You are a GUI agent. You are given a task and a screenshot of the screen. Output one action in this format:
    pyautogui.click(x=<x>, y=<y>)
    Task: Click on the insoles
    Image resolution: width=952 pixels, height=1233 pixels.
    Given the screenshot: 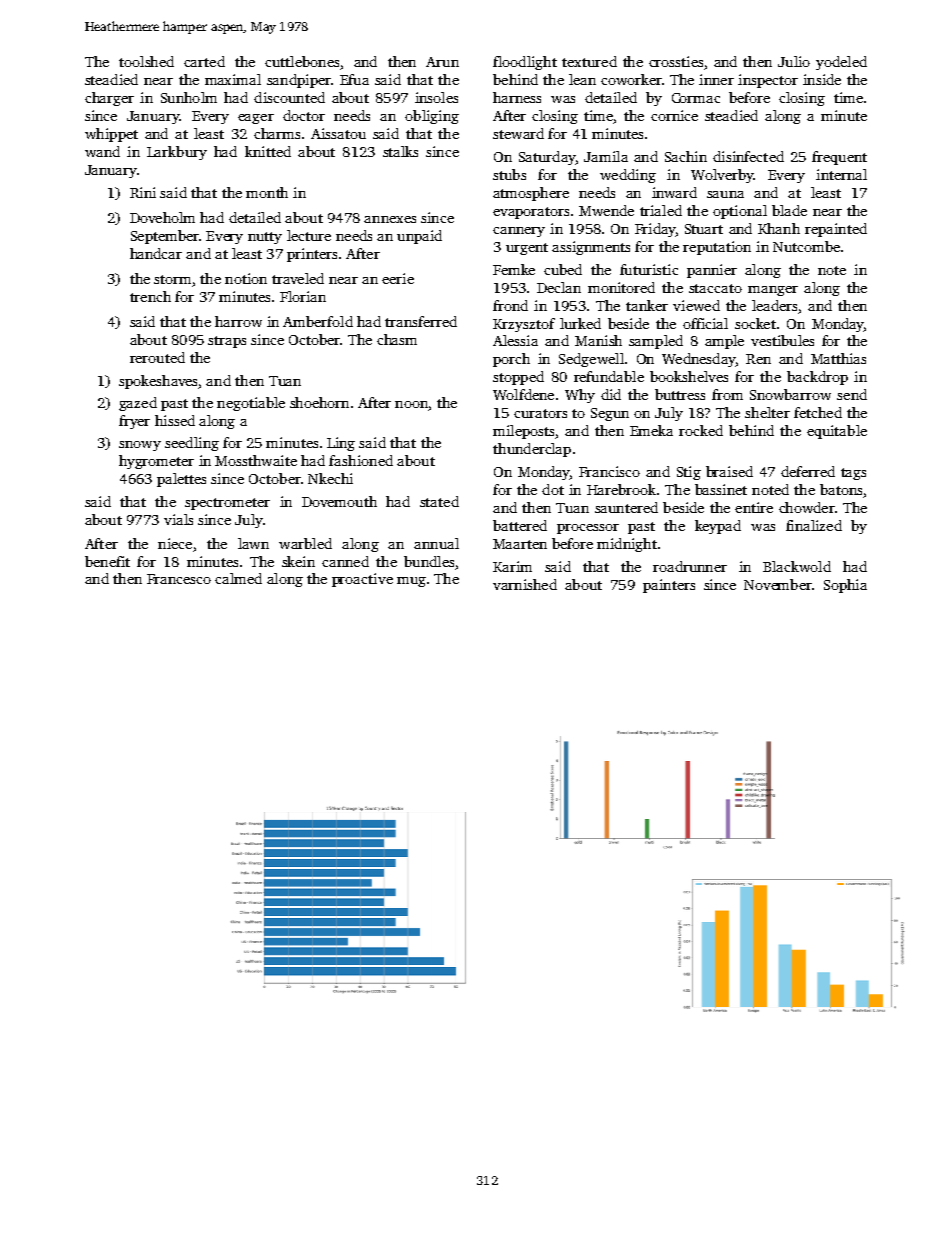 What is the action you would take?
    pyautogui.click(x=436, y=97)
